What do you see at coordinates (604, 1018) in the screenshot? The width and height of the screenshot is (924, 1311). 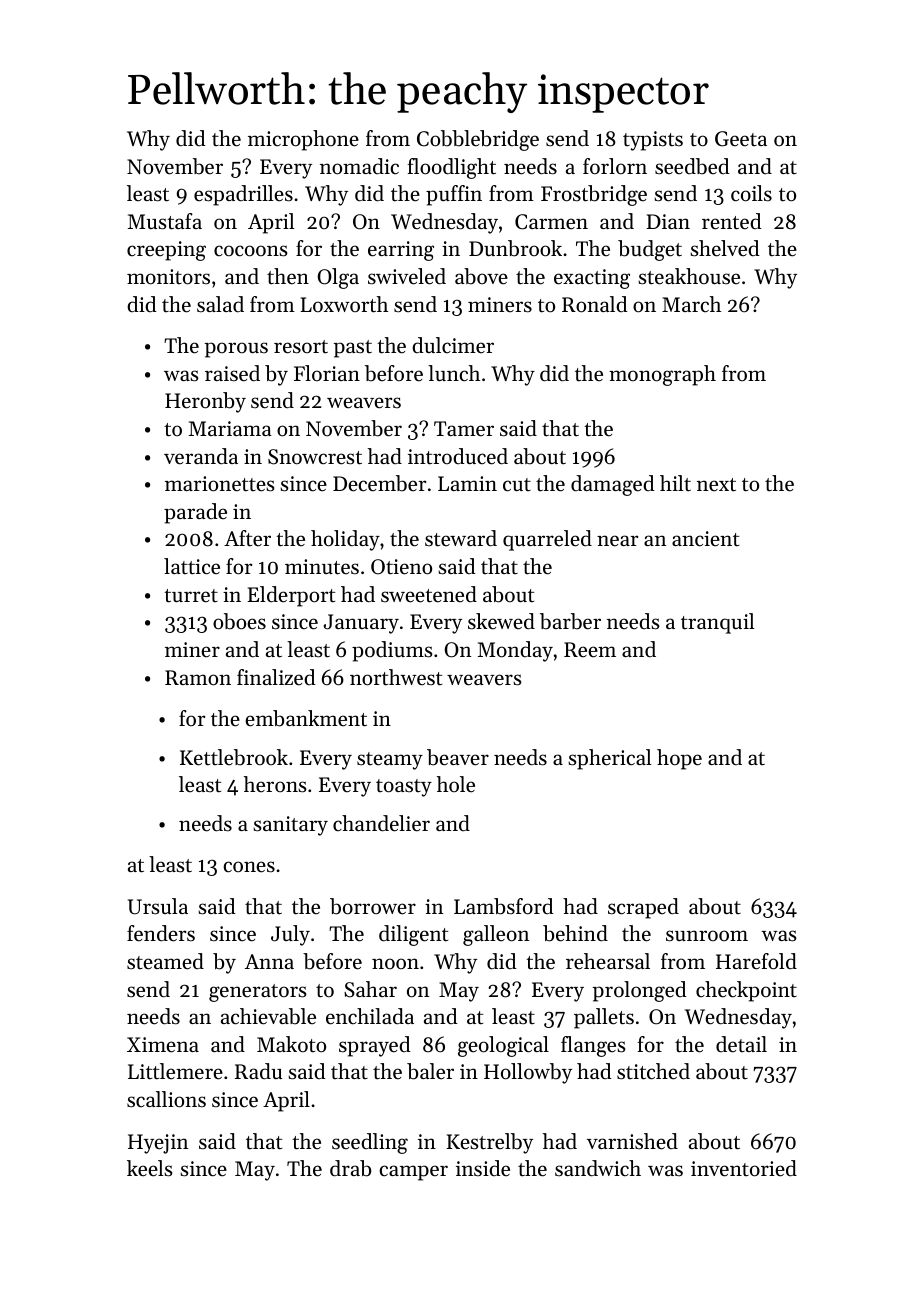 I see `pallets` at bounding box center [604, 1018].
